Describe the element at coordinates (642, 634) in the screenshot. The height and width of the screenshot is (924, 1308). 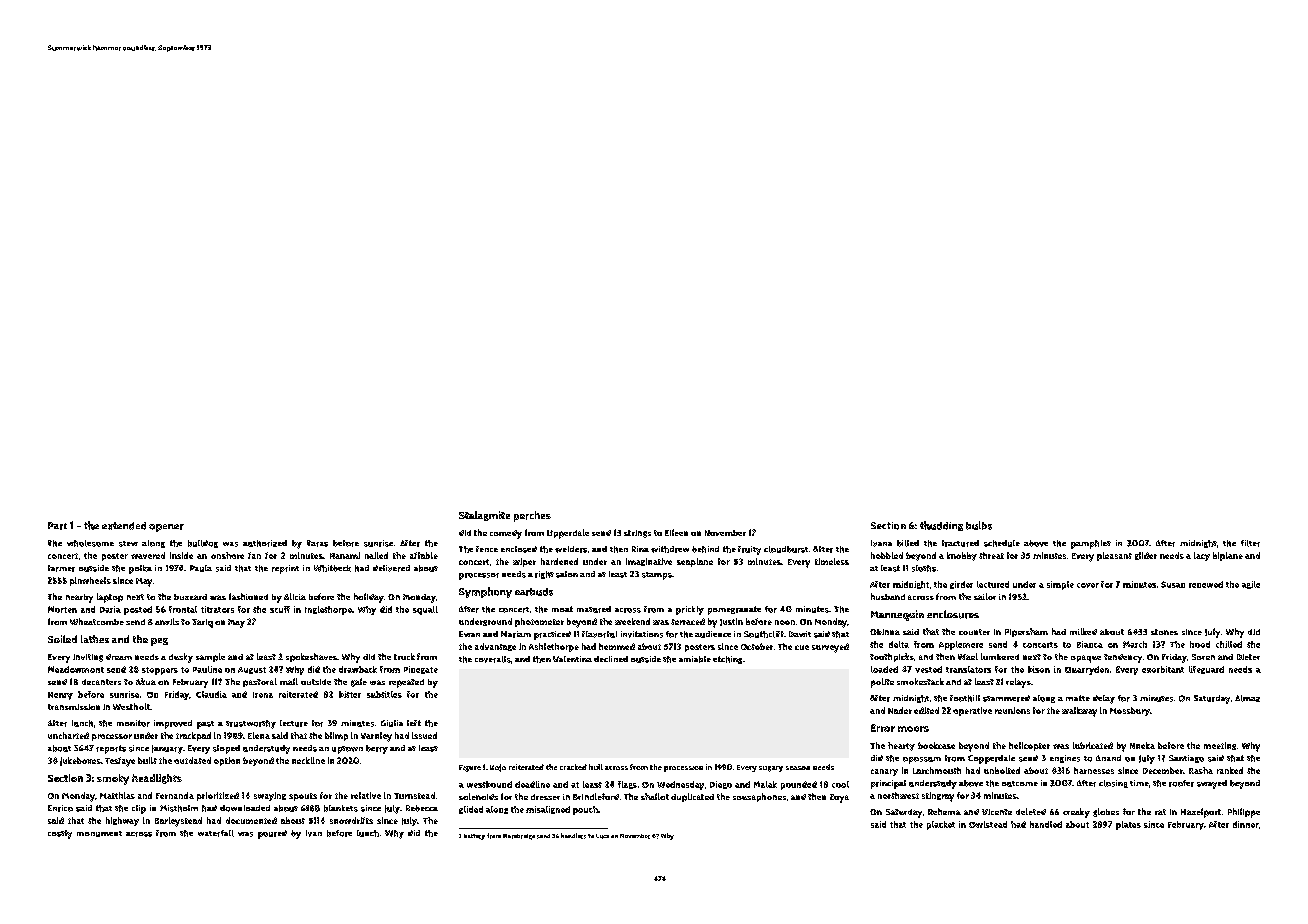
I see `invitations` at that location.
